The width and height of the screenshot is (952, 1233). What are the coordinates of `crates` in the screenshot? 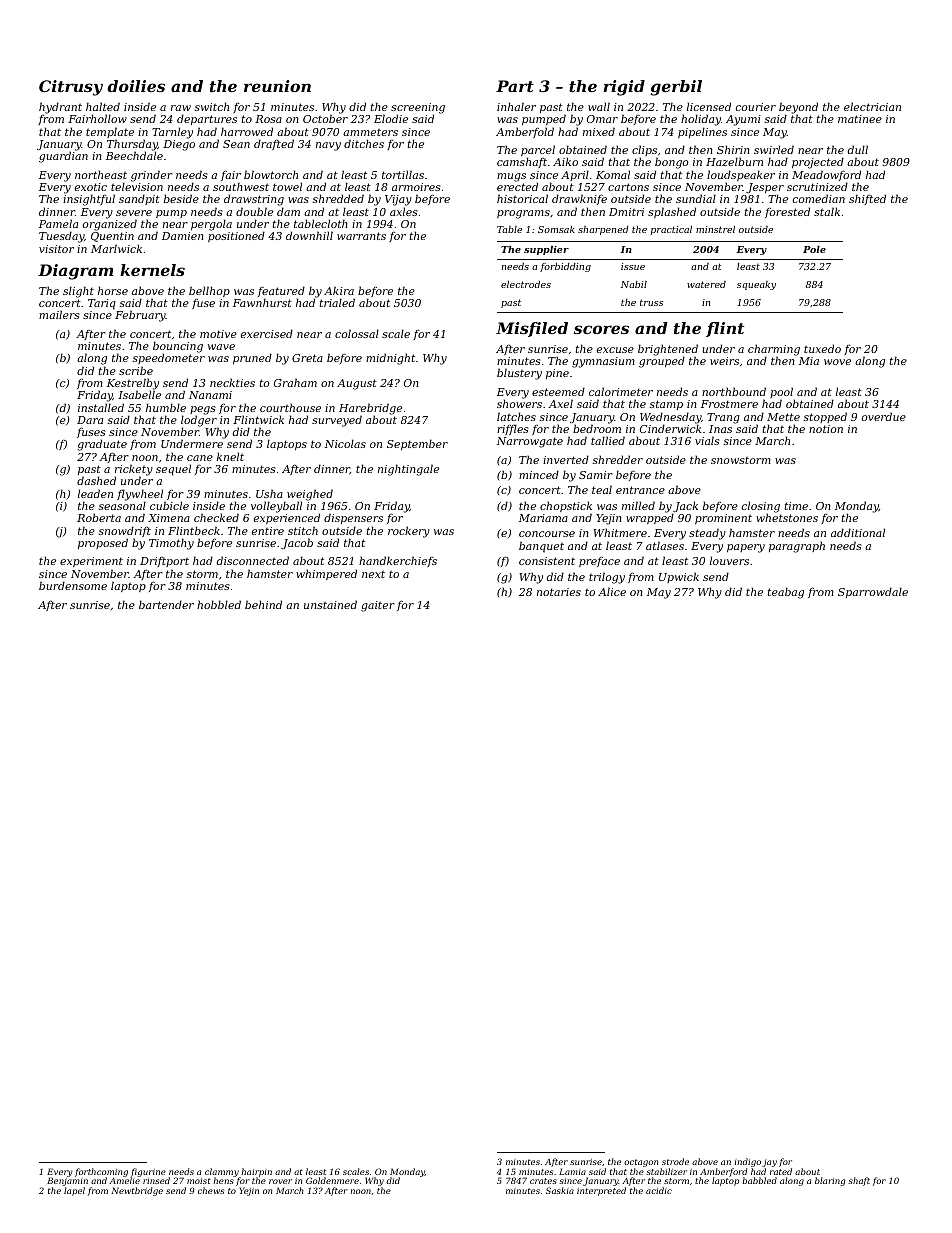 It's located at (543, 1181).
